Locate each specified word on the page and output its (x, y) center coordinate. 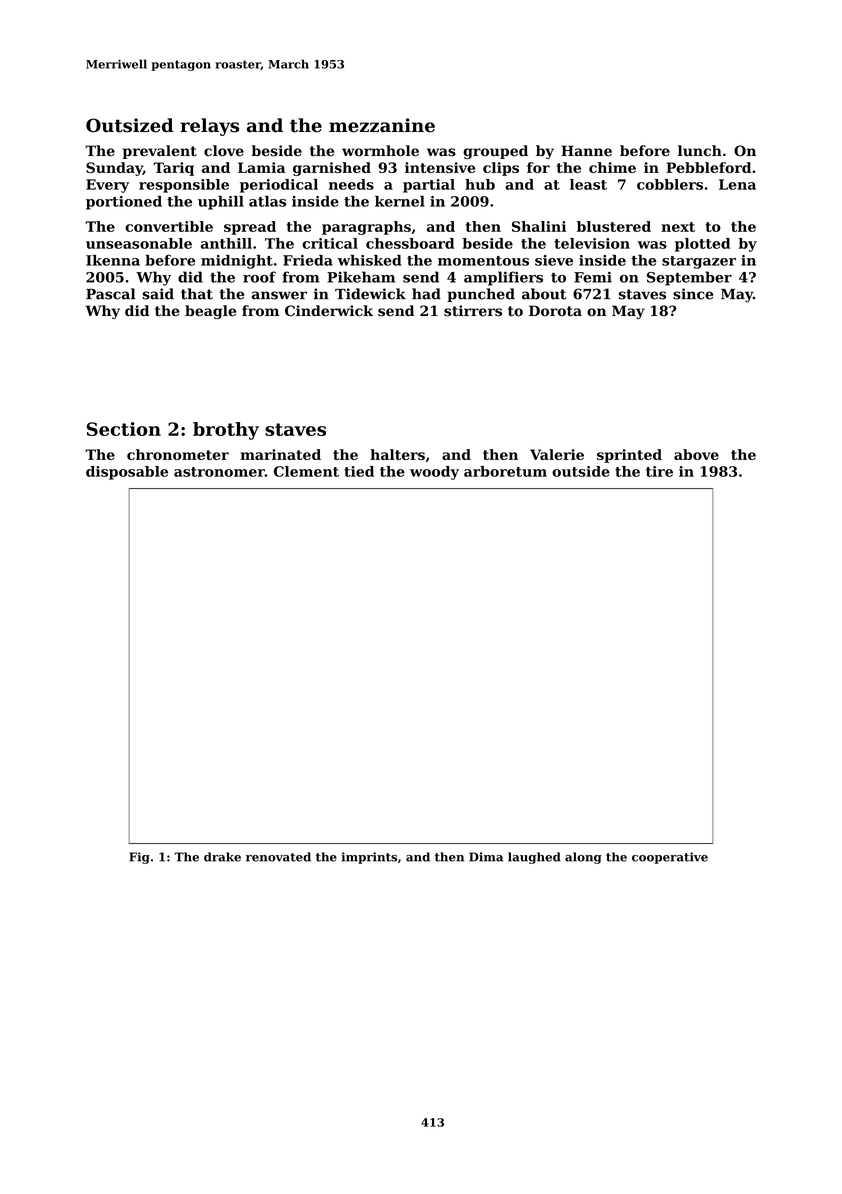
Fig (139, 858)
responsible (184, 186)
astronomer (219, 472)
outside (581, 471)
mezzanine (382, 125)
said (158, 294)
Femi (593, 277)
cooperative (670, 858)
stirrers (473, 311)
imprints (369, 858)
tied (359, 471)
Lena (737, 184)
